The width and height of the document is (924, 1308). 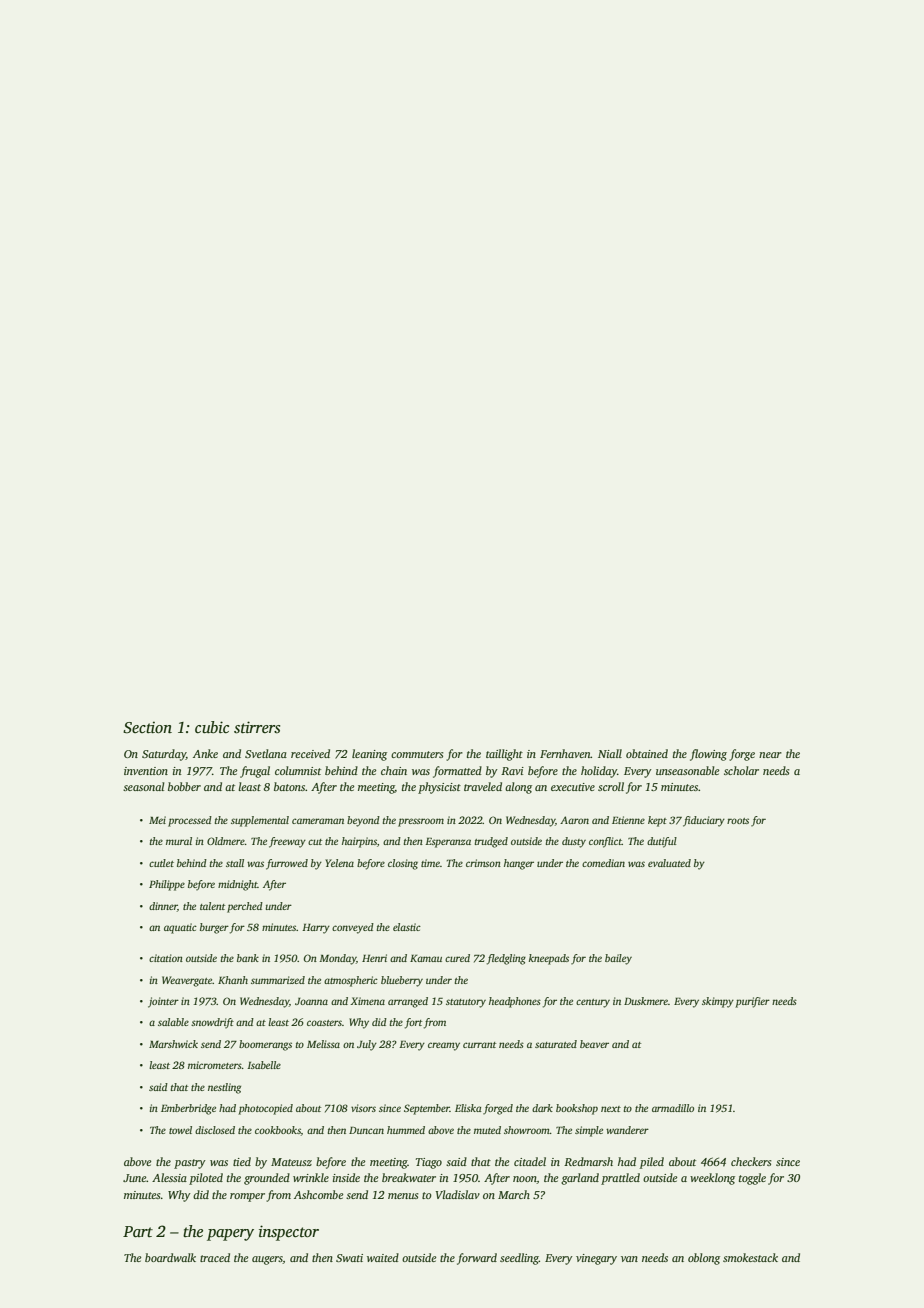 What do you see at coordinates (468, 1108) in the document?
I see `Eliska` at bounding box center [468, 1108].
